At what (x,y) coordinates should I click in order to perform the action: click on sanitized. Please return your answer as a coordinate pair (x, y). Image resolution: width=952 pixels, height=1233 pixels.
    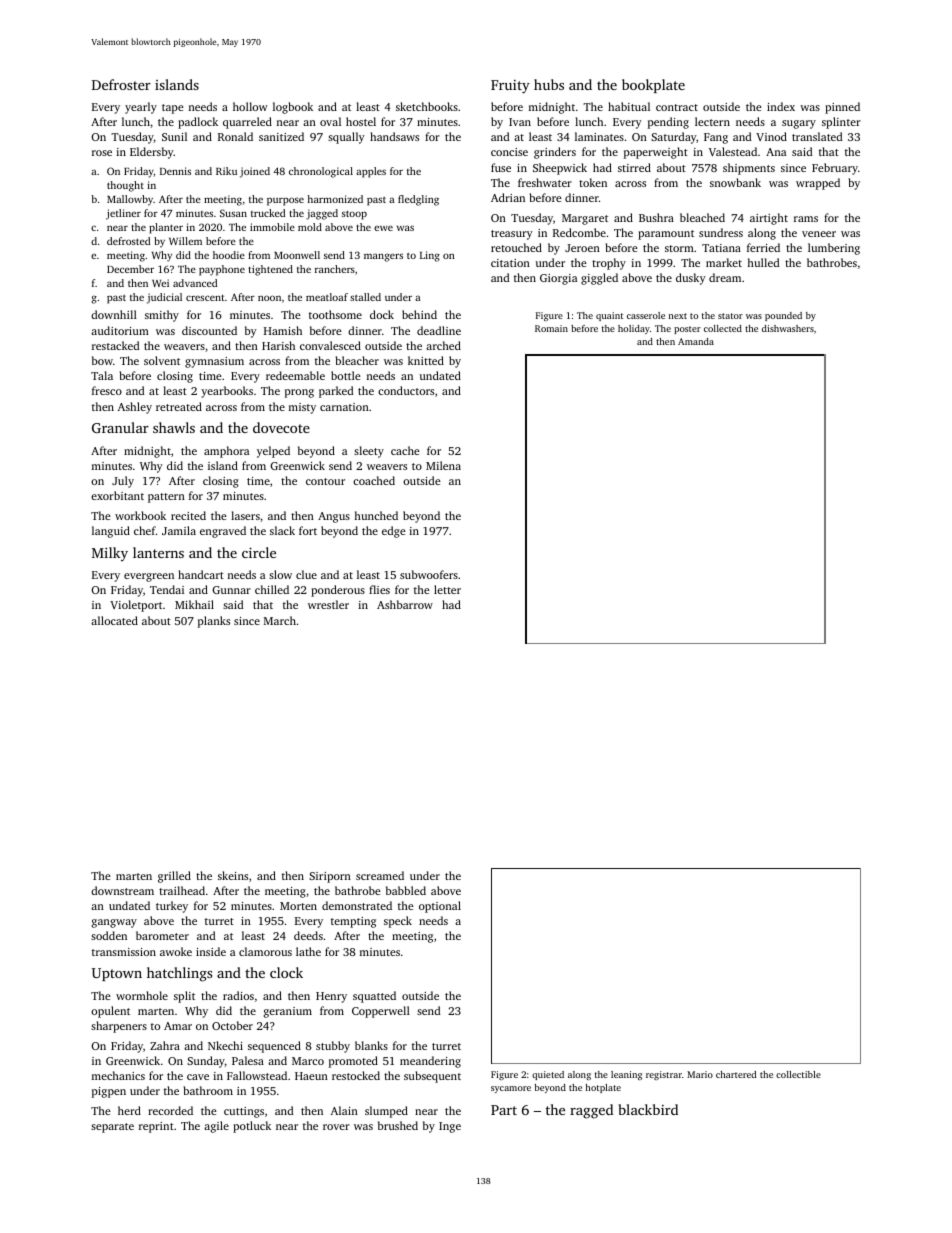
    Looking at the image, I should click on (281, 136).
